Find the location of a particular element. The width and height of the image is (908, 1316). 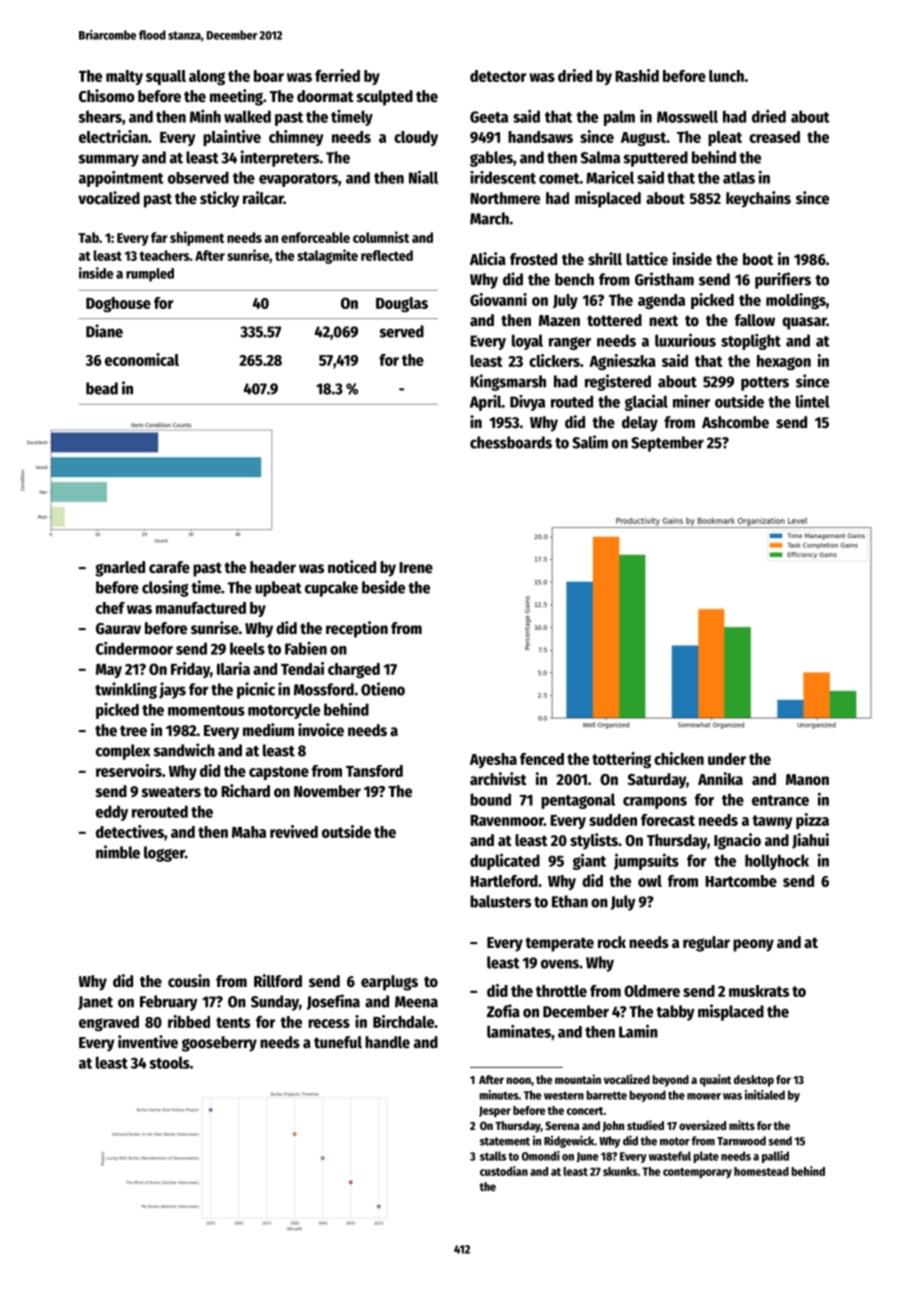

Ayesha is located at coordinates (493, 760).
